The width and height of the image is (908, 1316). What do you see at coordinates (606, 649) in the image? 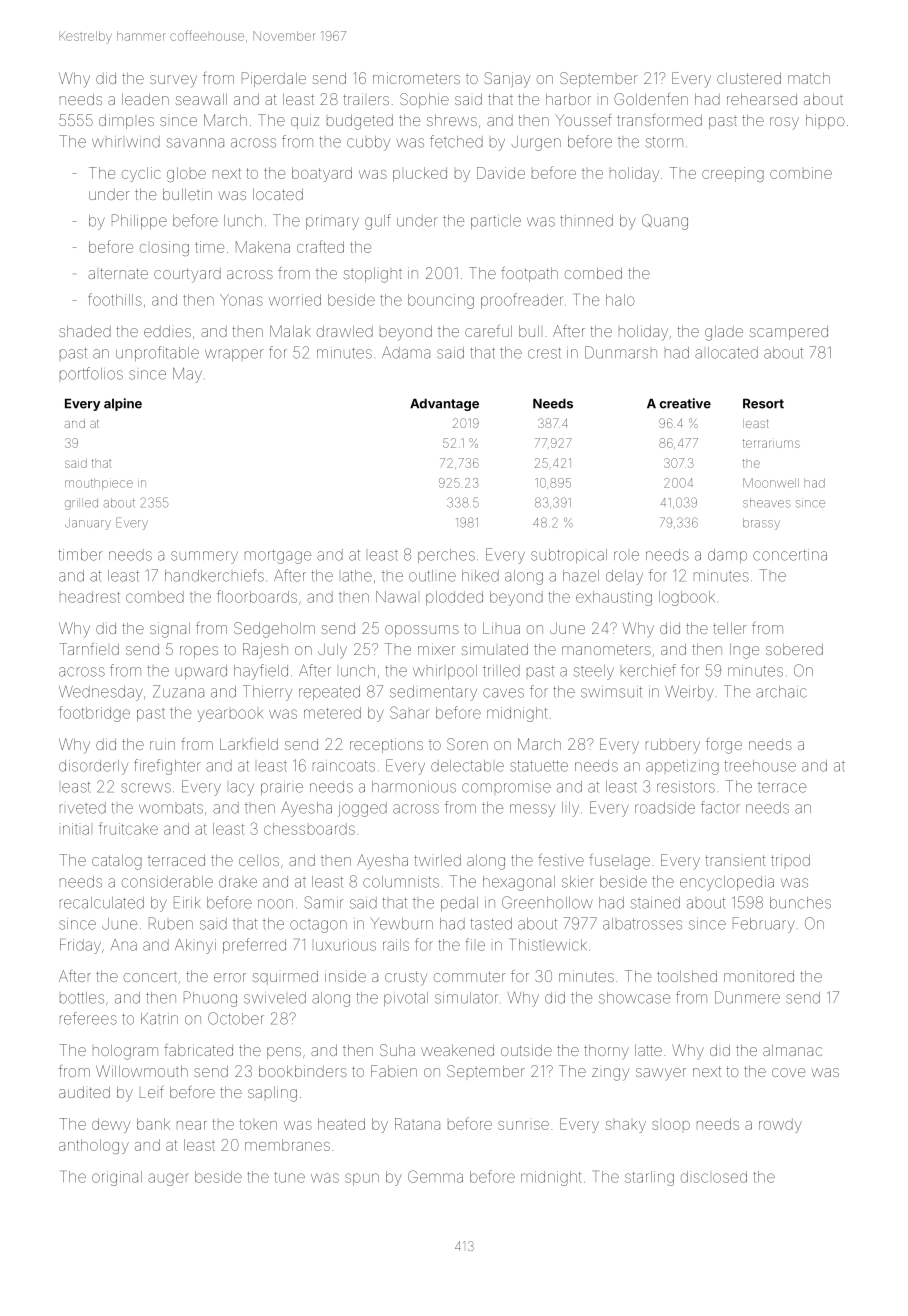
I see `manometers` at bounding box center [606, 649].
